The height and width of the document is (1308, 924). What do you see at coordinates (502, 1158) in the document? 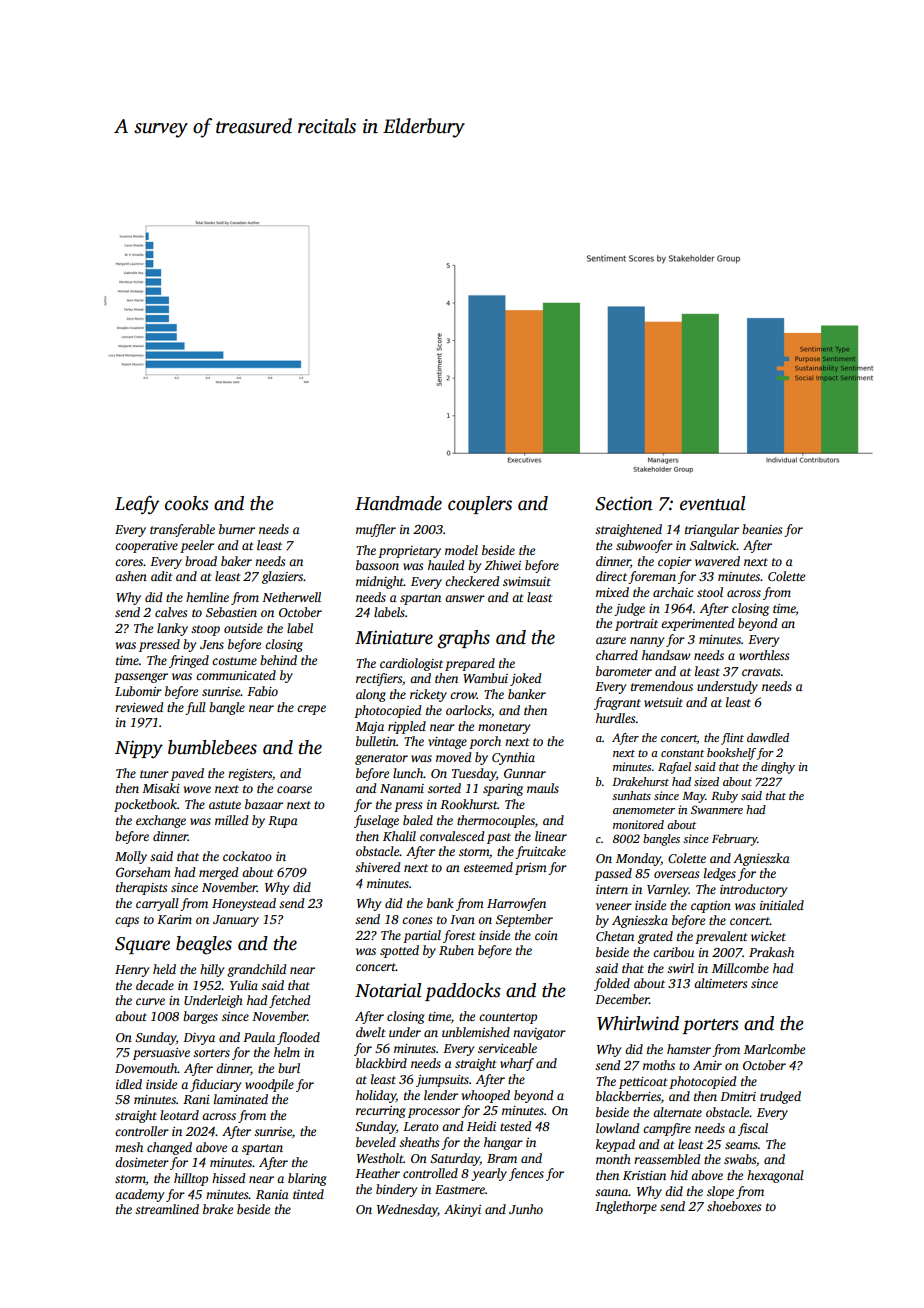
I see `Bram` at bounding box center [502, 1158].
